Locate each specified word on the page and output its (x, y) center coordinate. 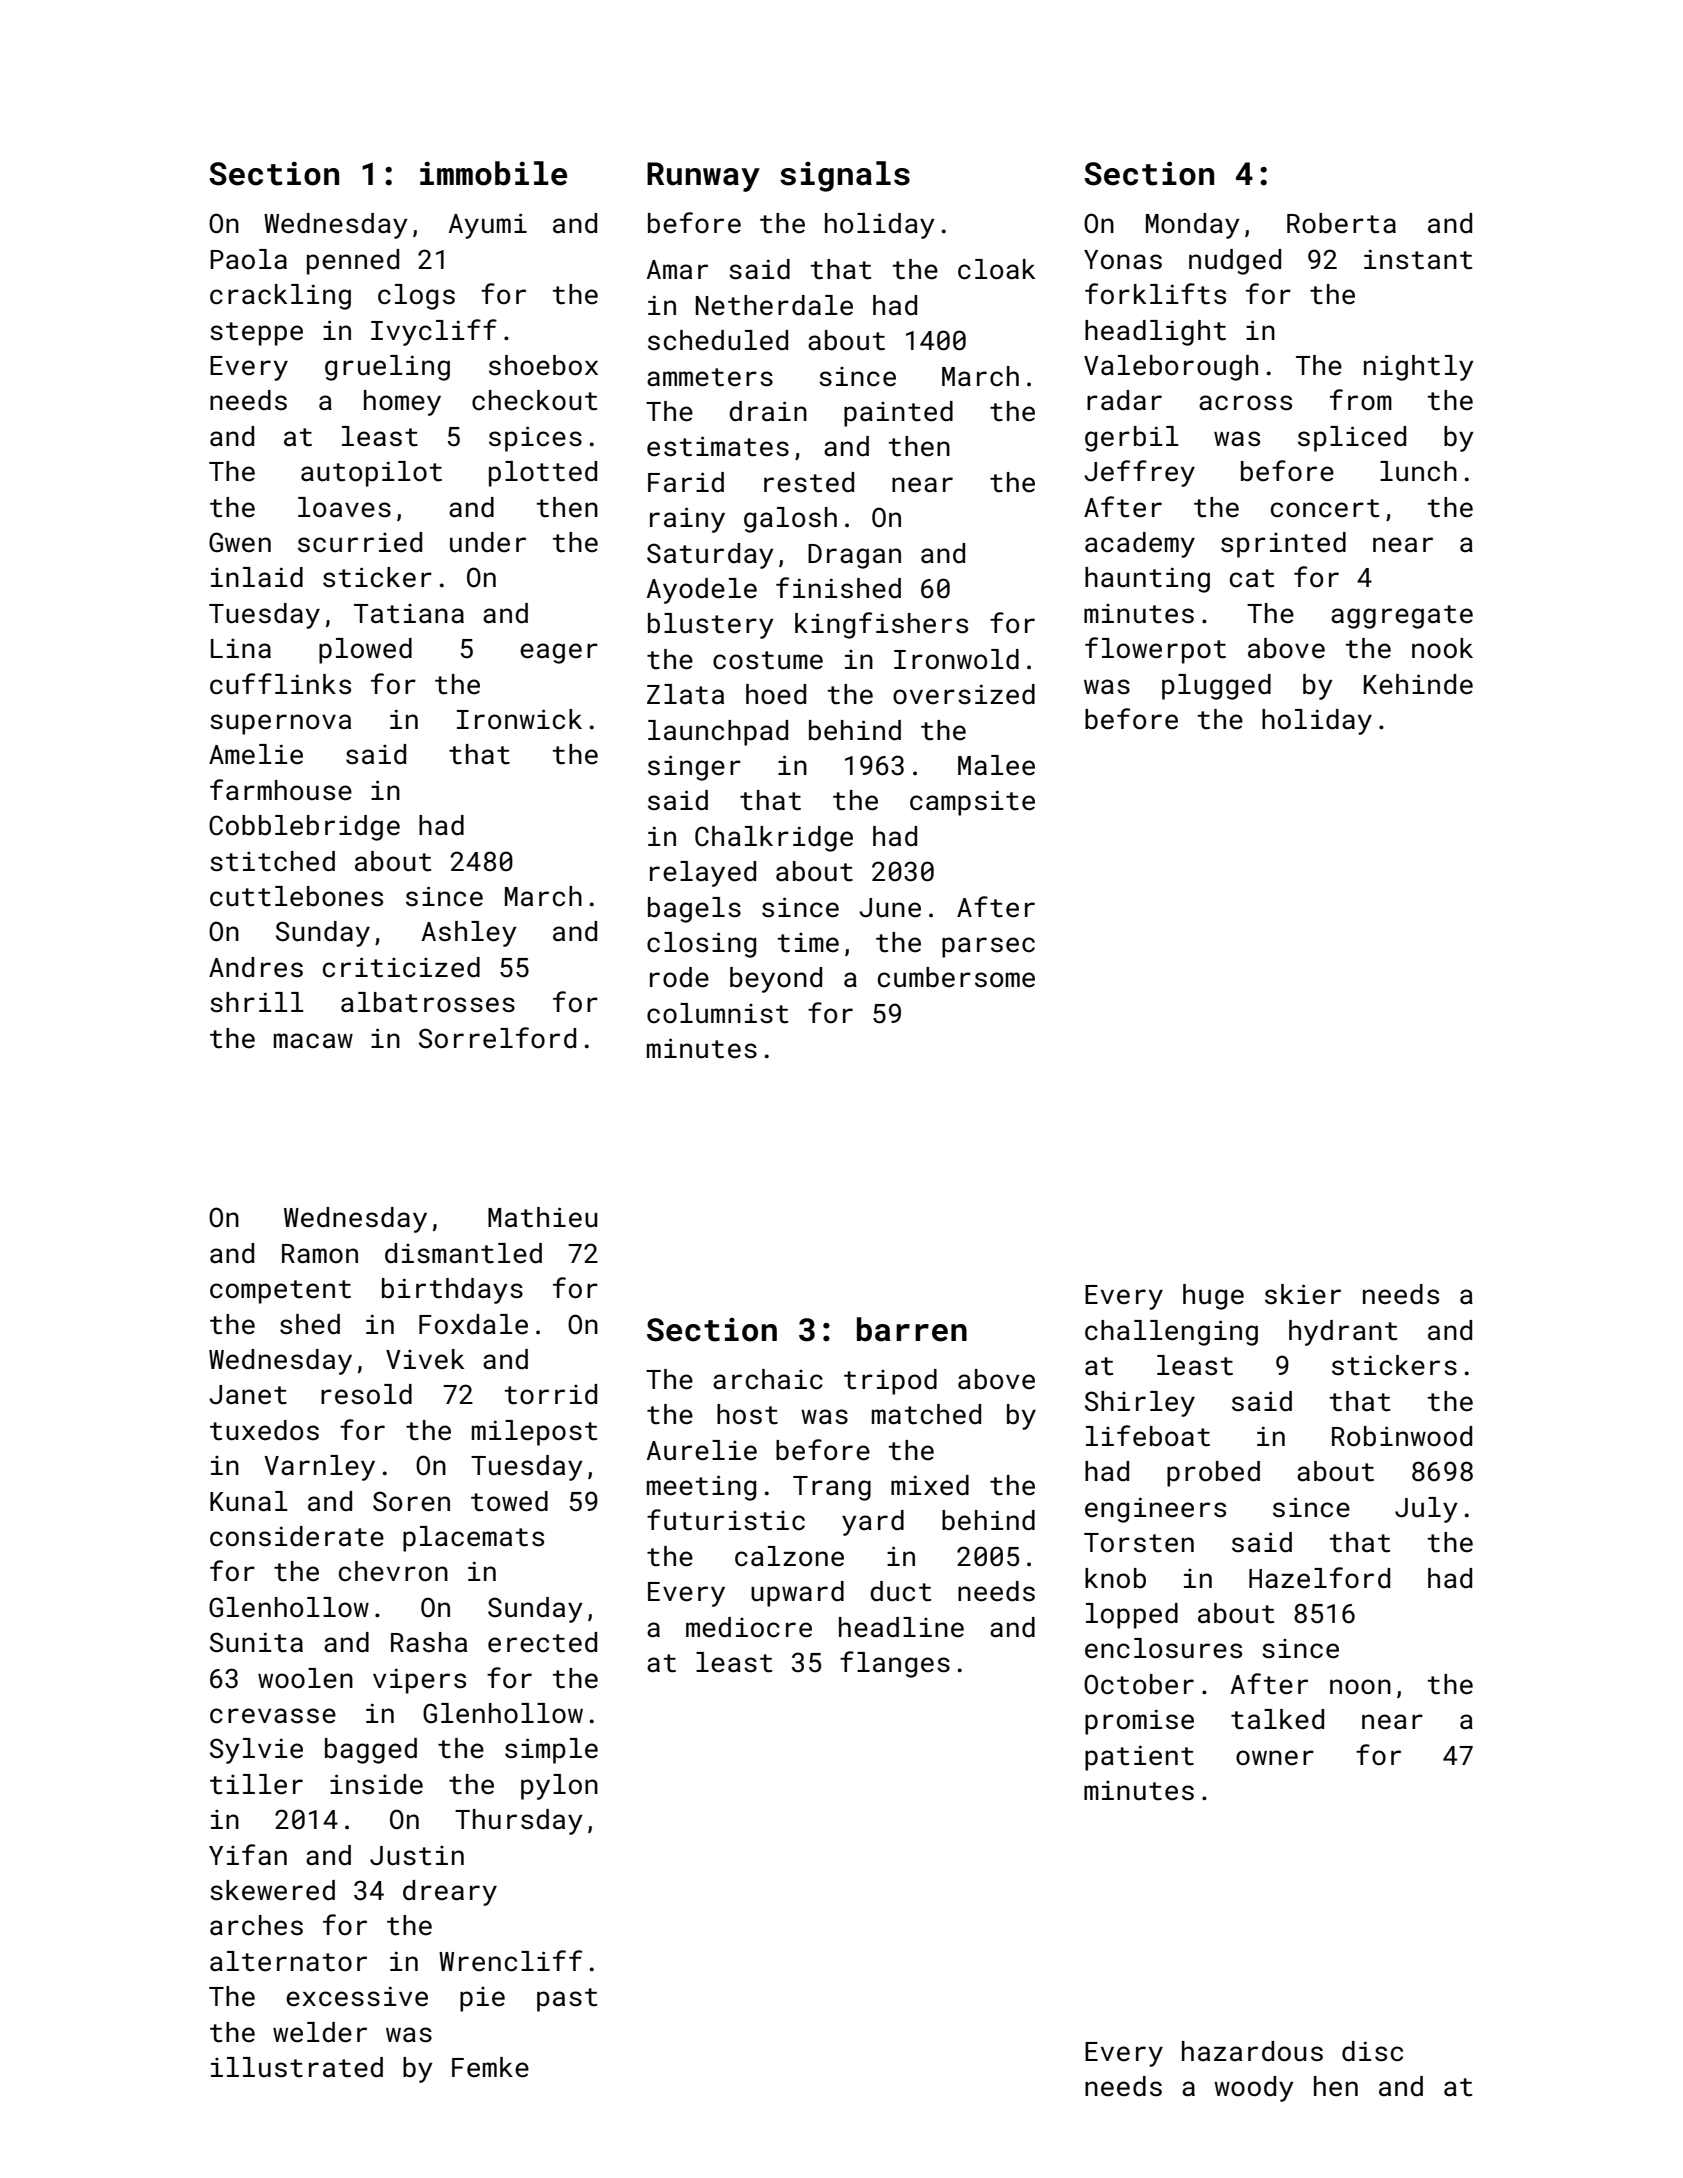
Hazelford (1319, 1578)
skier (1303, 1294)
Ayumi (488, 226)
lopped (1132, 1616)
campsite (972, 803)
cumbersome (956, 977)
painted (898, 414)
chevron (393, 1571)
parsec (988, 947)
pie (482, 1999)
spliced (1352, 439)
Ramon (320, 1254)
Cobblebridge (304, 828)
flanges (895, 1664)
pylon (559, 1787)
